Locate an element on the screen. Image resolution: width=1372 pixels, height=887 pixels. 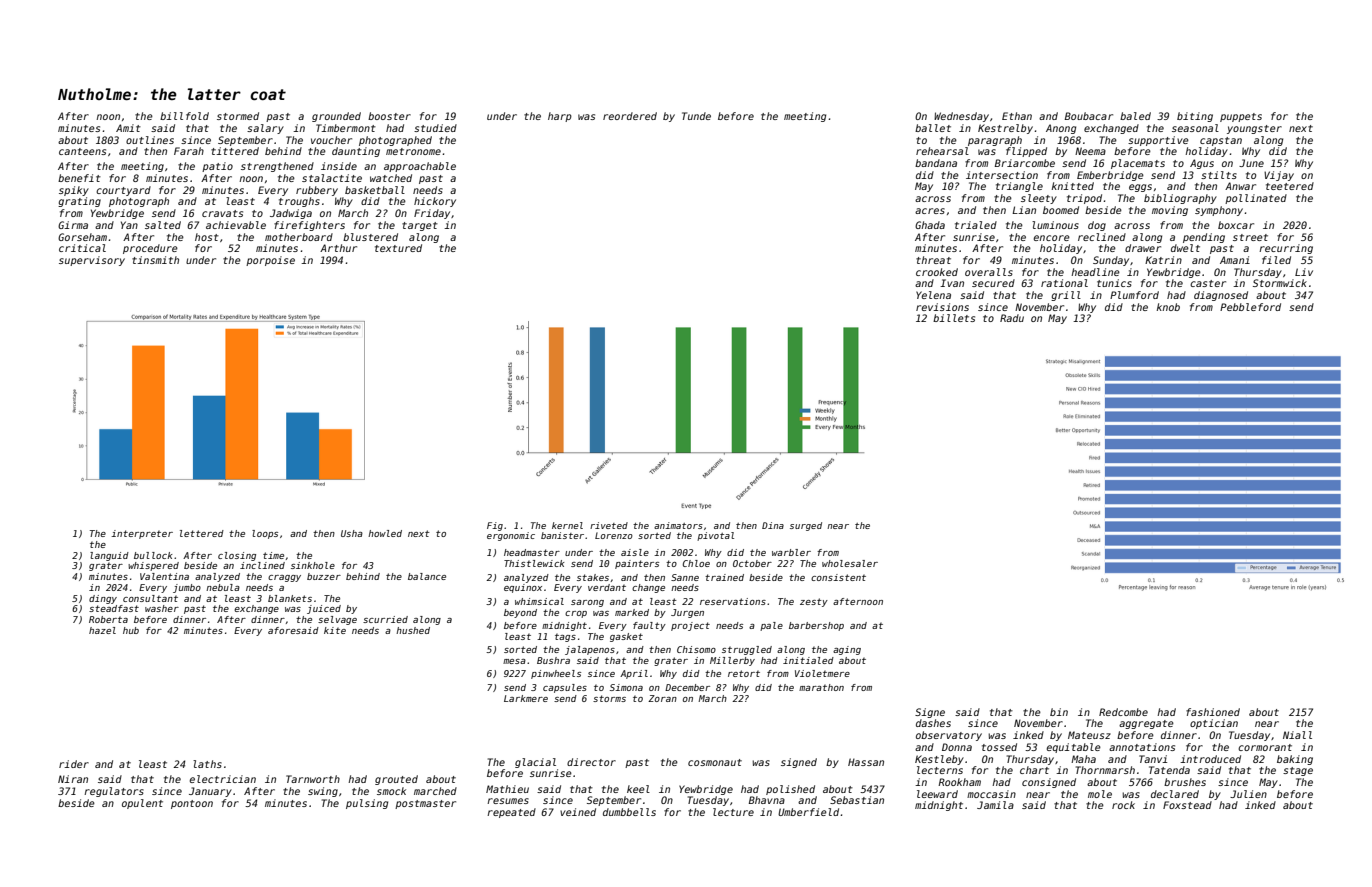
harp is located at coordinates (560, 117).
